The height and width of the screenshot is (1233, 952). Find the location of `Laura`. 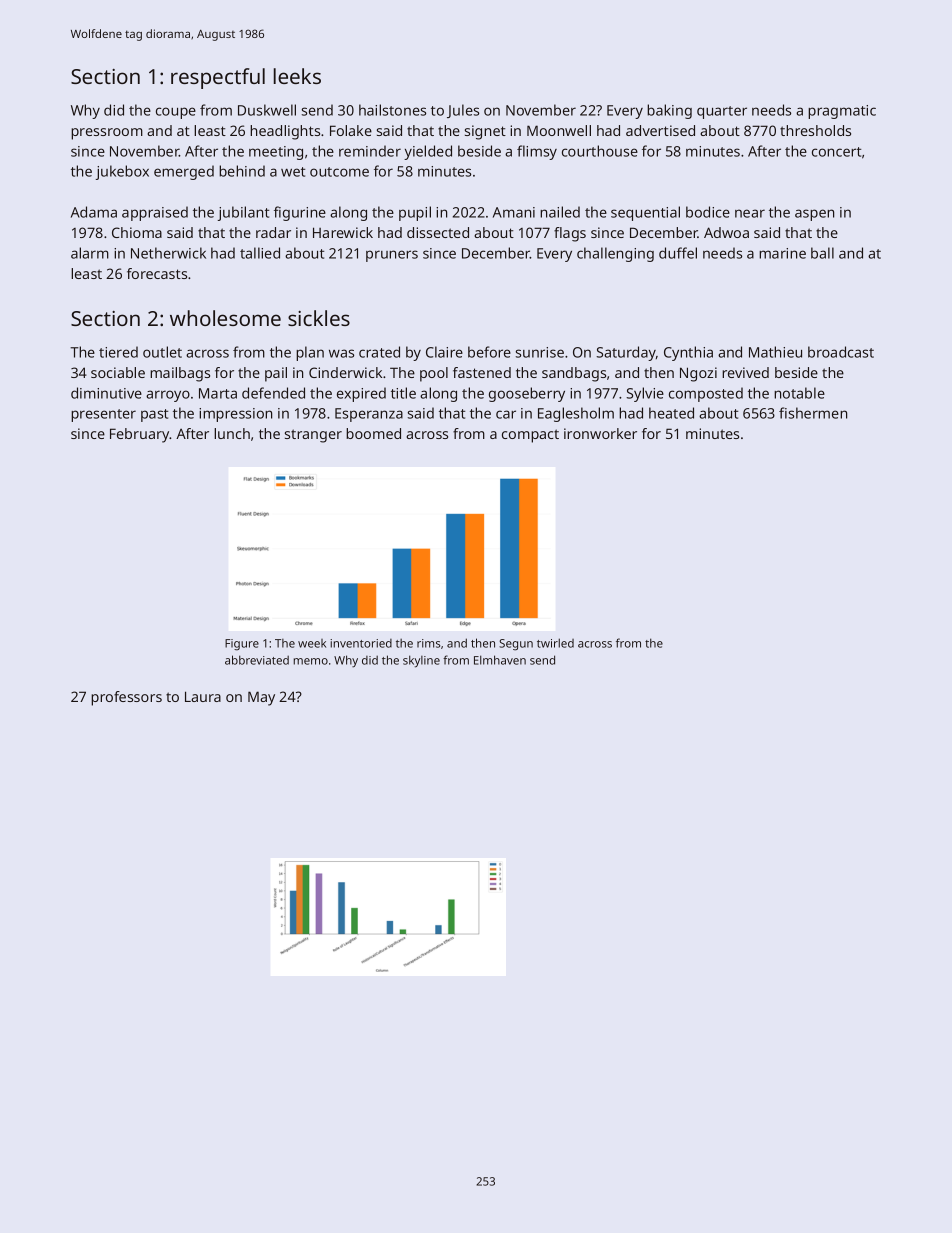

Laura is located at coordinates (203, 696).
